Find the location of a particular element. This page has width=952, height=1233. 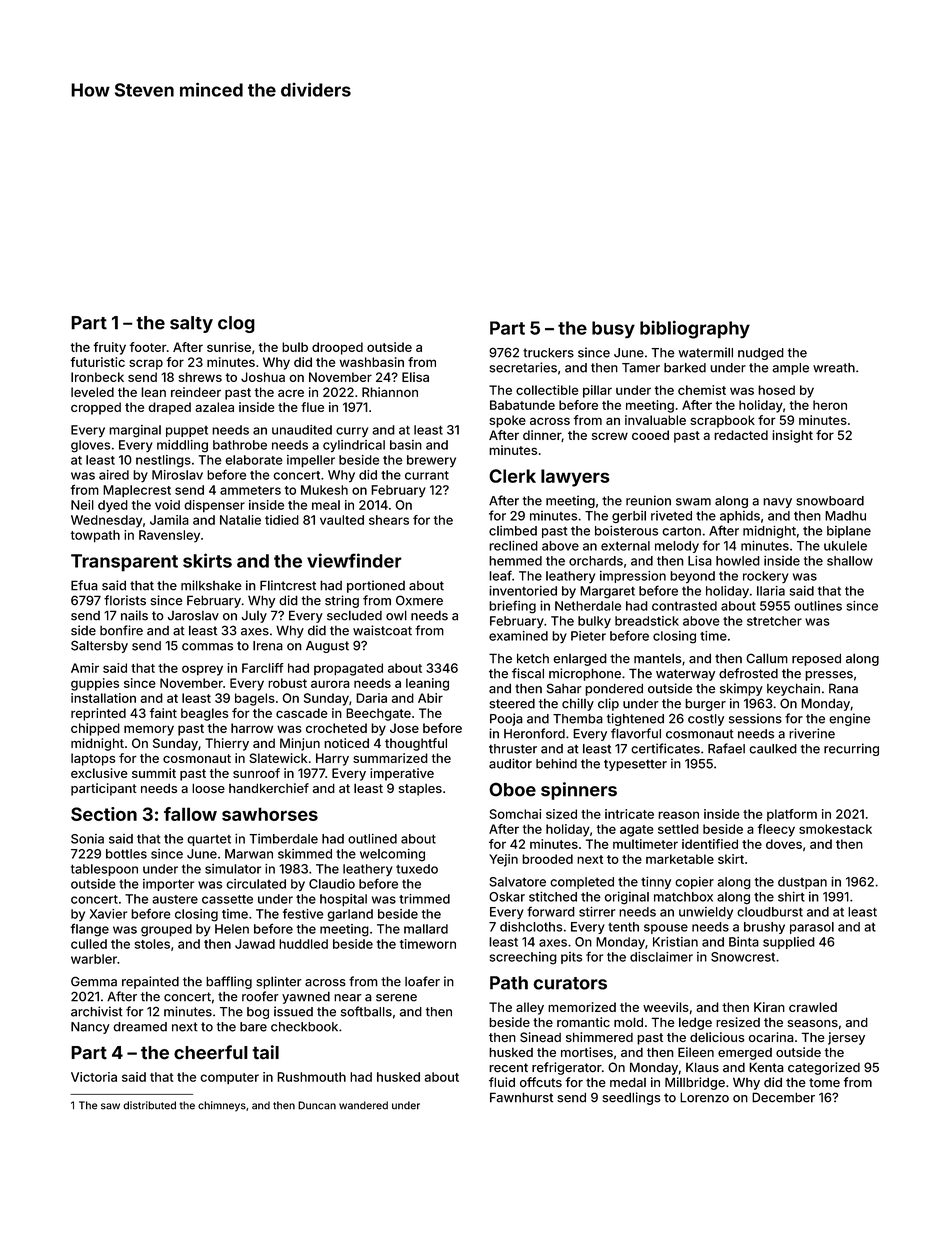

Saltersby is located at coordinates (99, 646).
